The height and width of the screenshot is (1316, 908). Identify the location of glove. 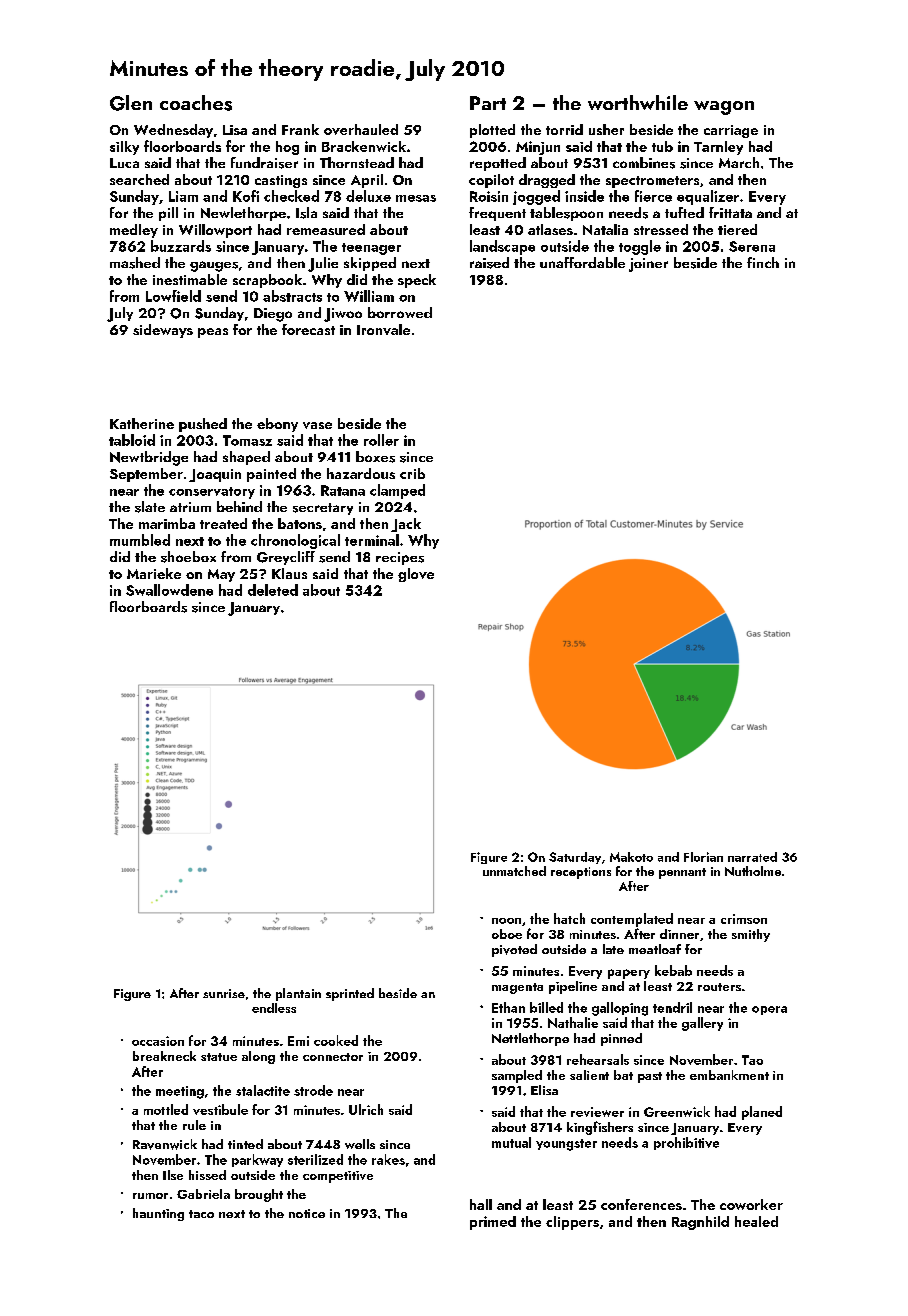
(416, 575).
